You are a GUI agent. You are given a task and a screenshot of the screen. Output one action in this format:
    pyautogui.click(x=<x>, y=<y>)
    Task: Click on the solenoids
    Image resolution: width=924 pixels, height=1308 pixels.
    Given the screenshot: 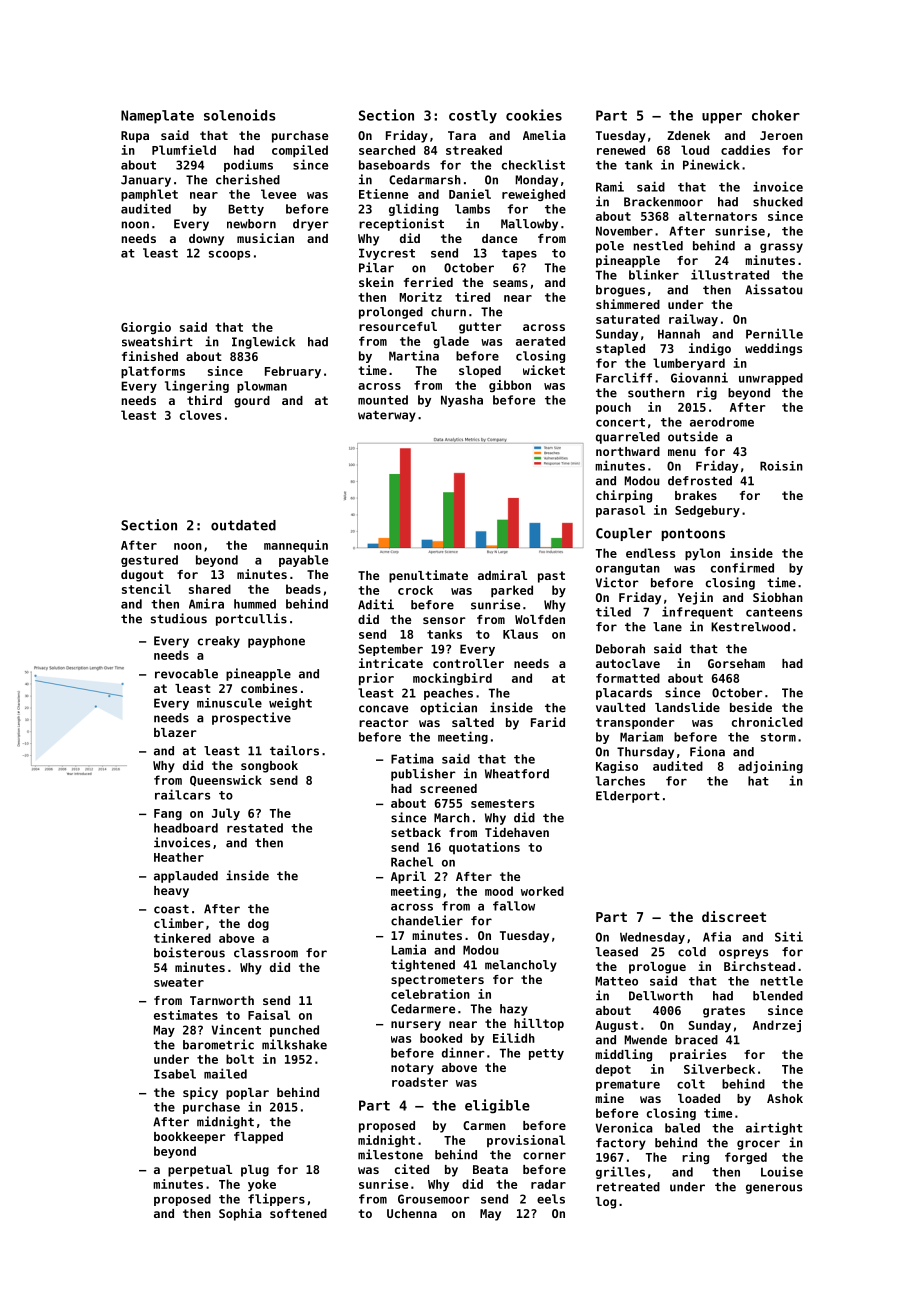 What is the action you would take?
    pyautogui.click(x=240, y=115)
